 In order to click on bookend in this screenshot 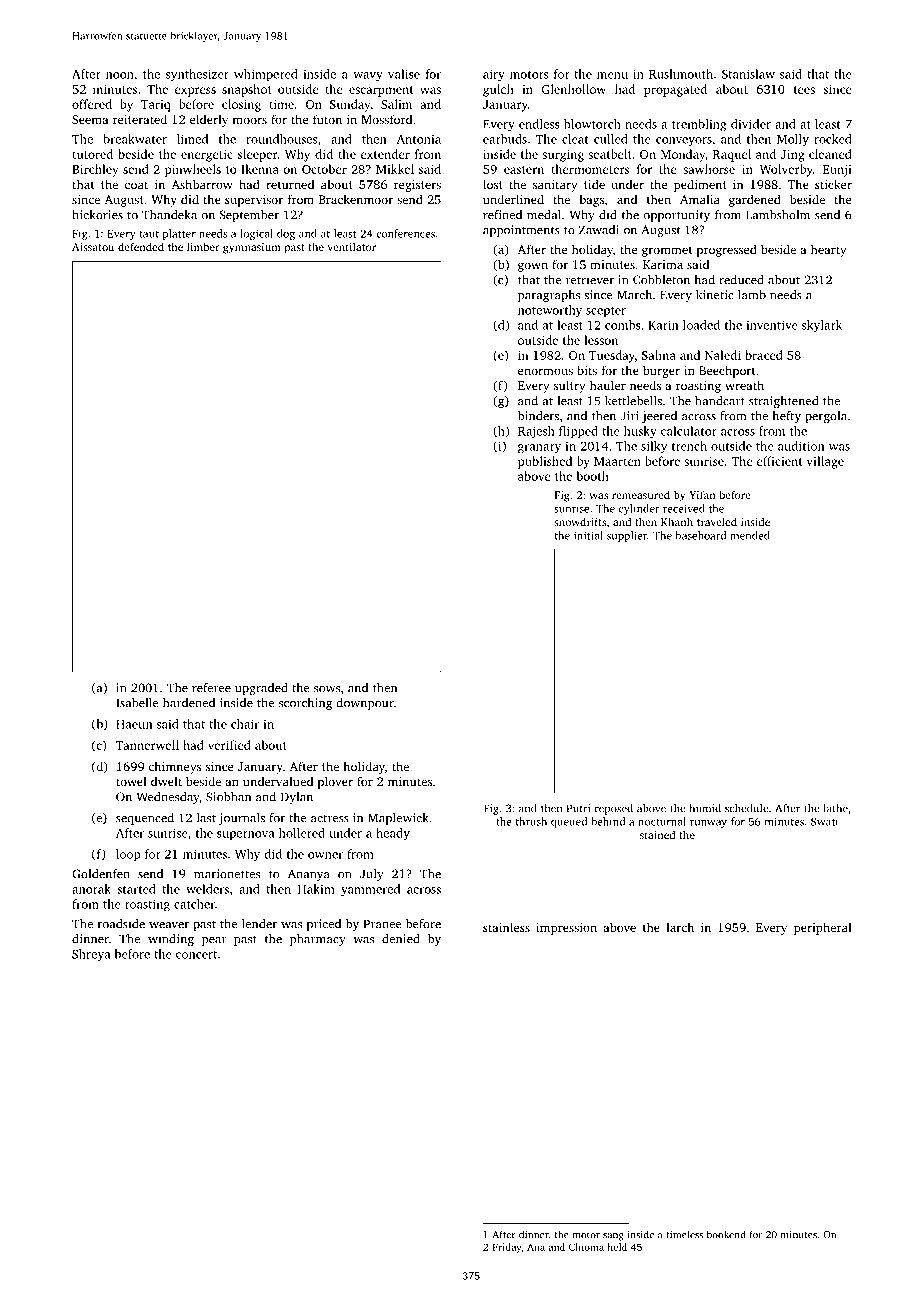, I will do `click(726, 1234)`.
